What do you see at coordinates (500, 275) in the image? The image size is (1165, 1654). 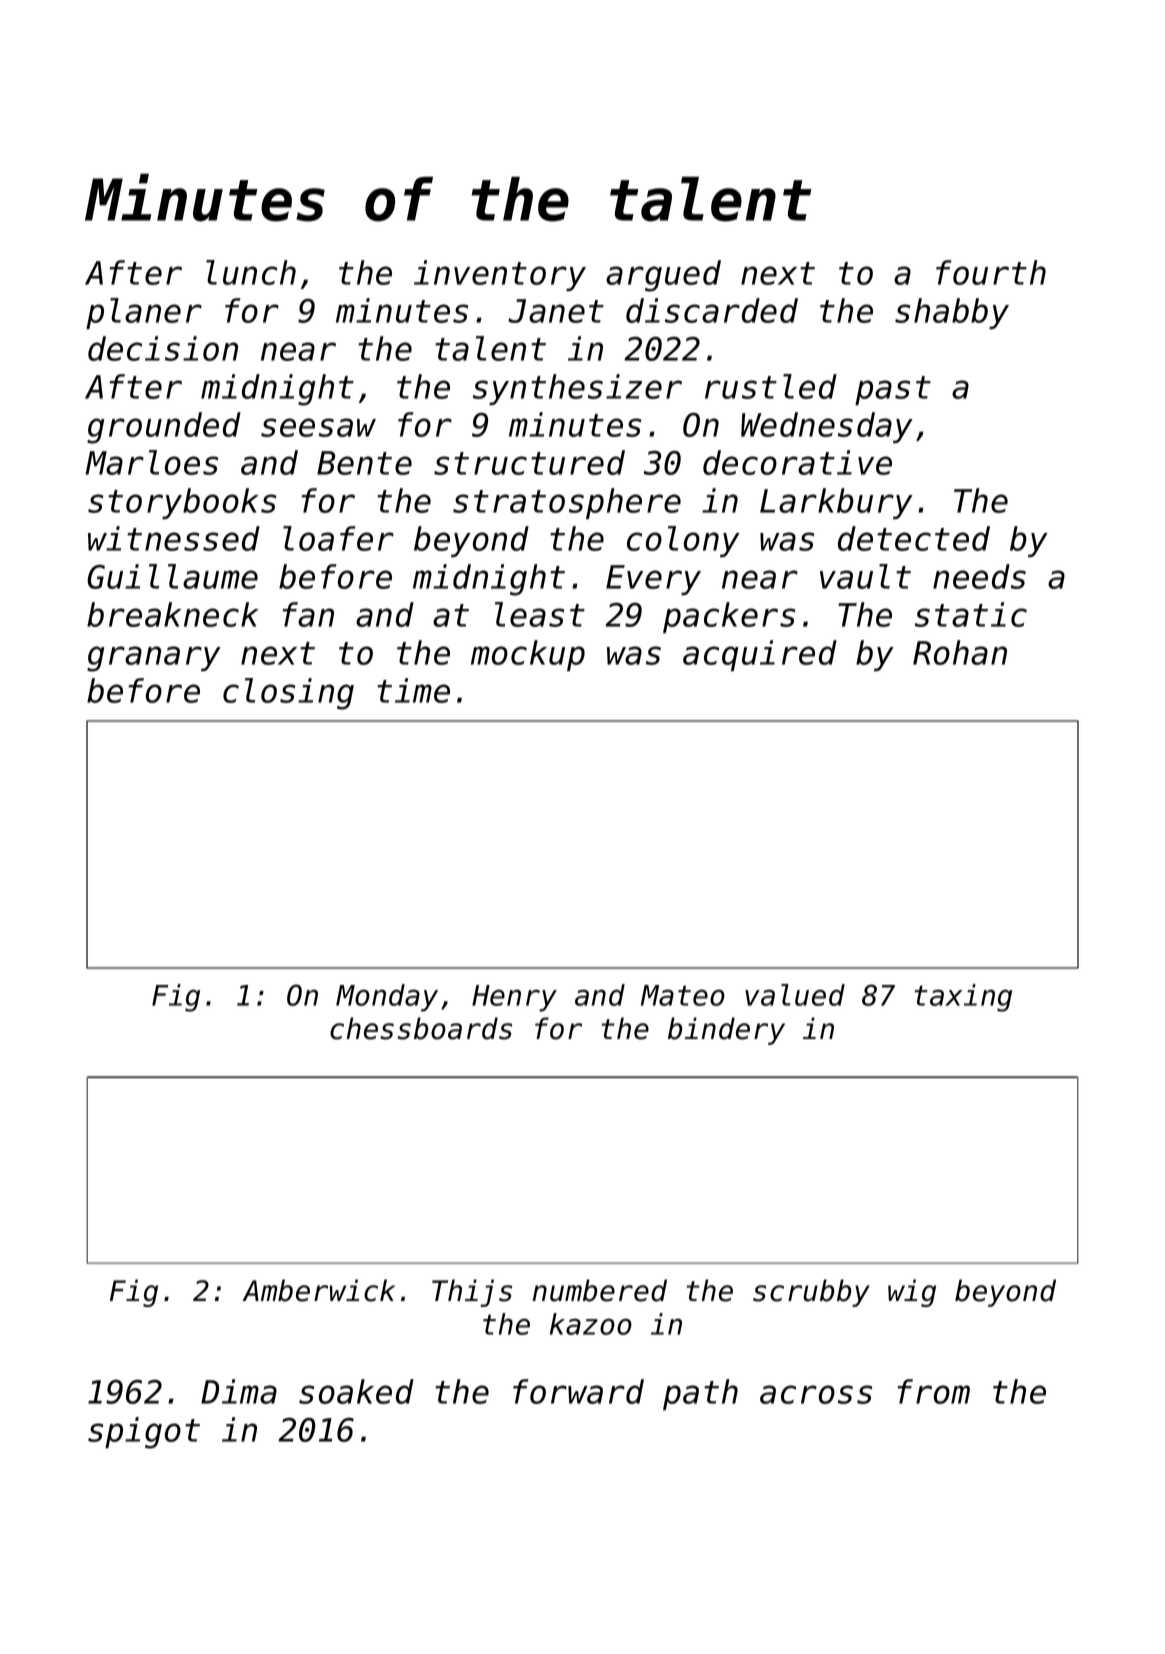 I see `inventory` at bounding box center [500, 275].
